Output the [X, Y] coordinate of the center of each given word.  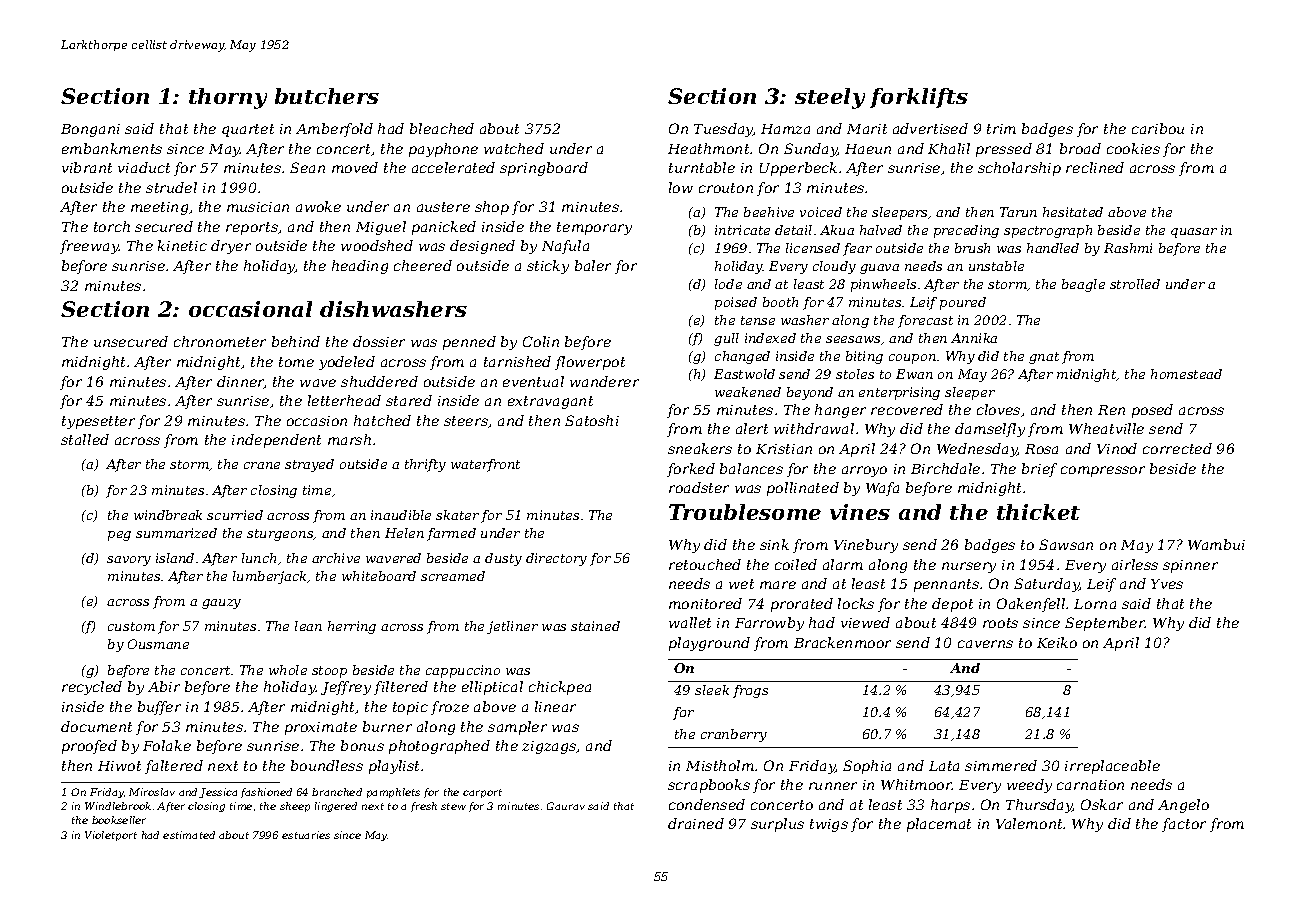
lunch [259, 558]
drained [696, 823]
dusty [503, 559]
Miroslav [152, 792]
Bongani [90, 130]
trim [1001, 129]
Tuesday [723, 130]
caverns [985, 644]
